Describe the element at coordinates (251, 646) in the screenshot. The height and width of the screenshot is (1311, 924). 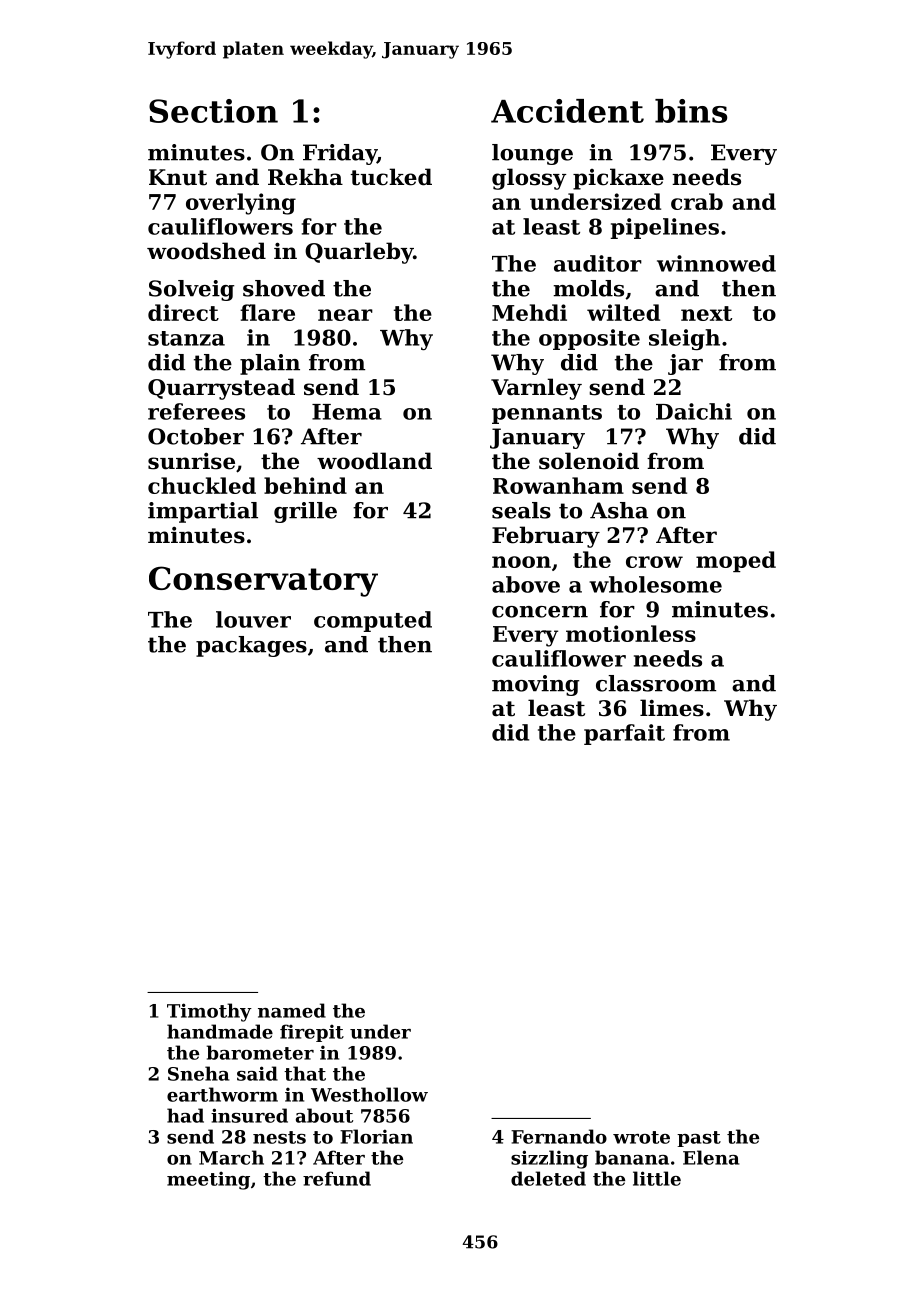
I see `packages` at that location.
